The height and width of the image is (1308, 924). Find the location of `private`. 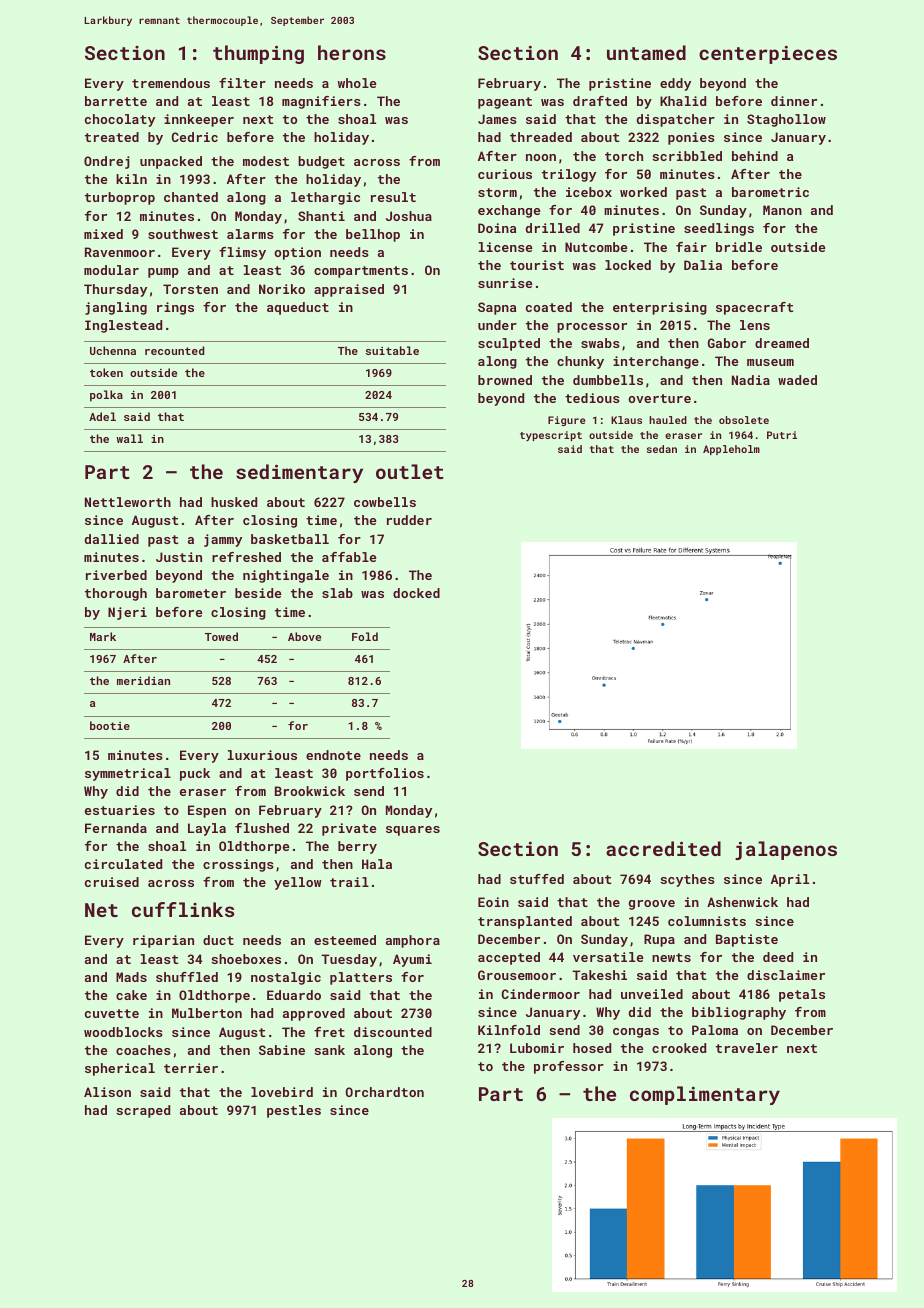

private is located at coordinates (349, 829).
